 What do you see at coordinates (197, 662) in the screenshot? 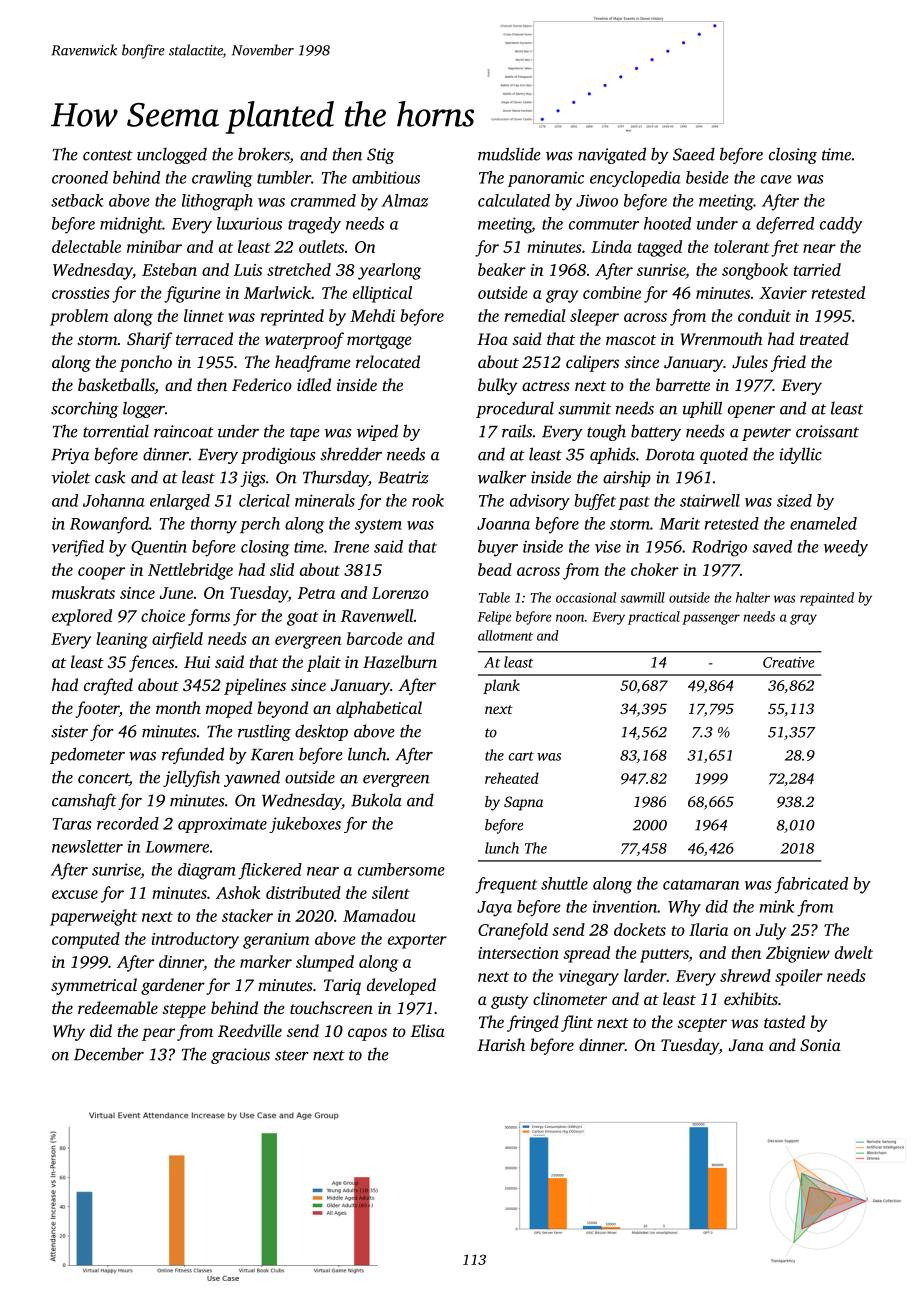
I see `Hui` at bounding box center [197, 662].
